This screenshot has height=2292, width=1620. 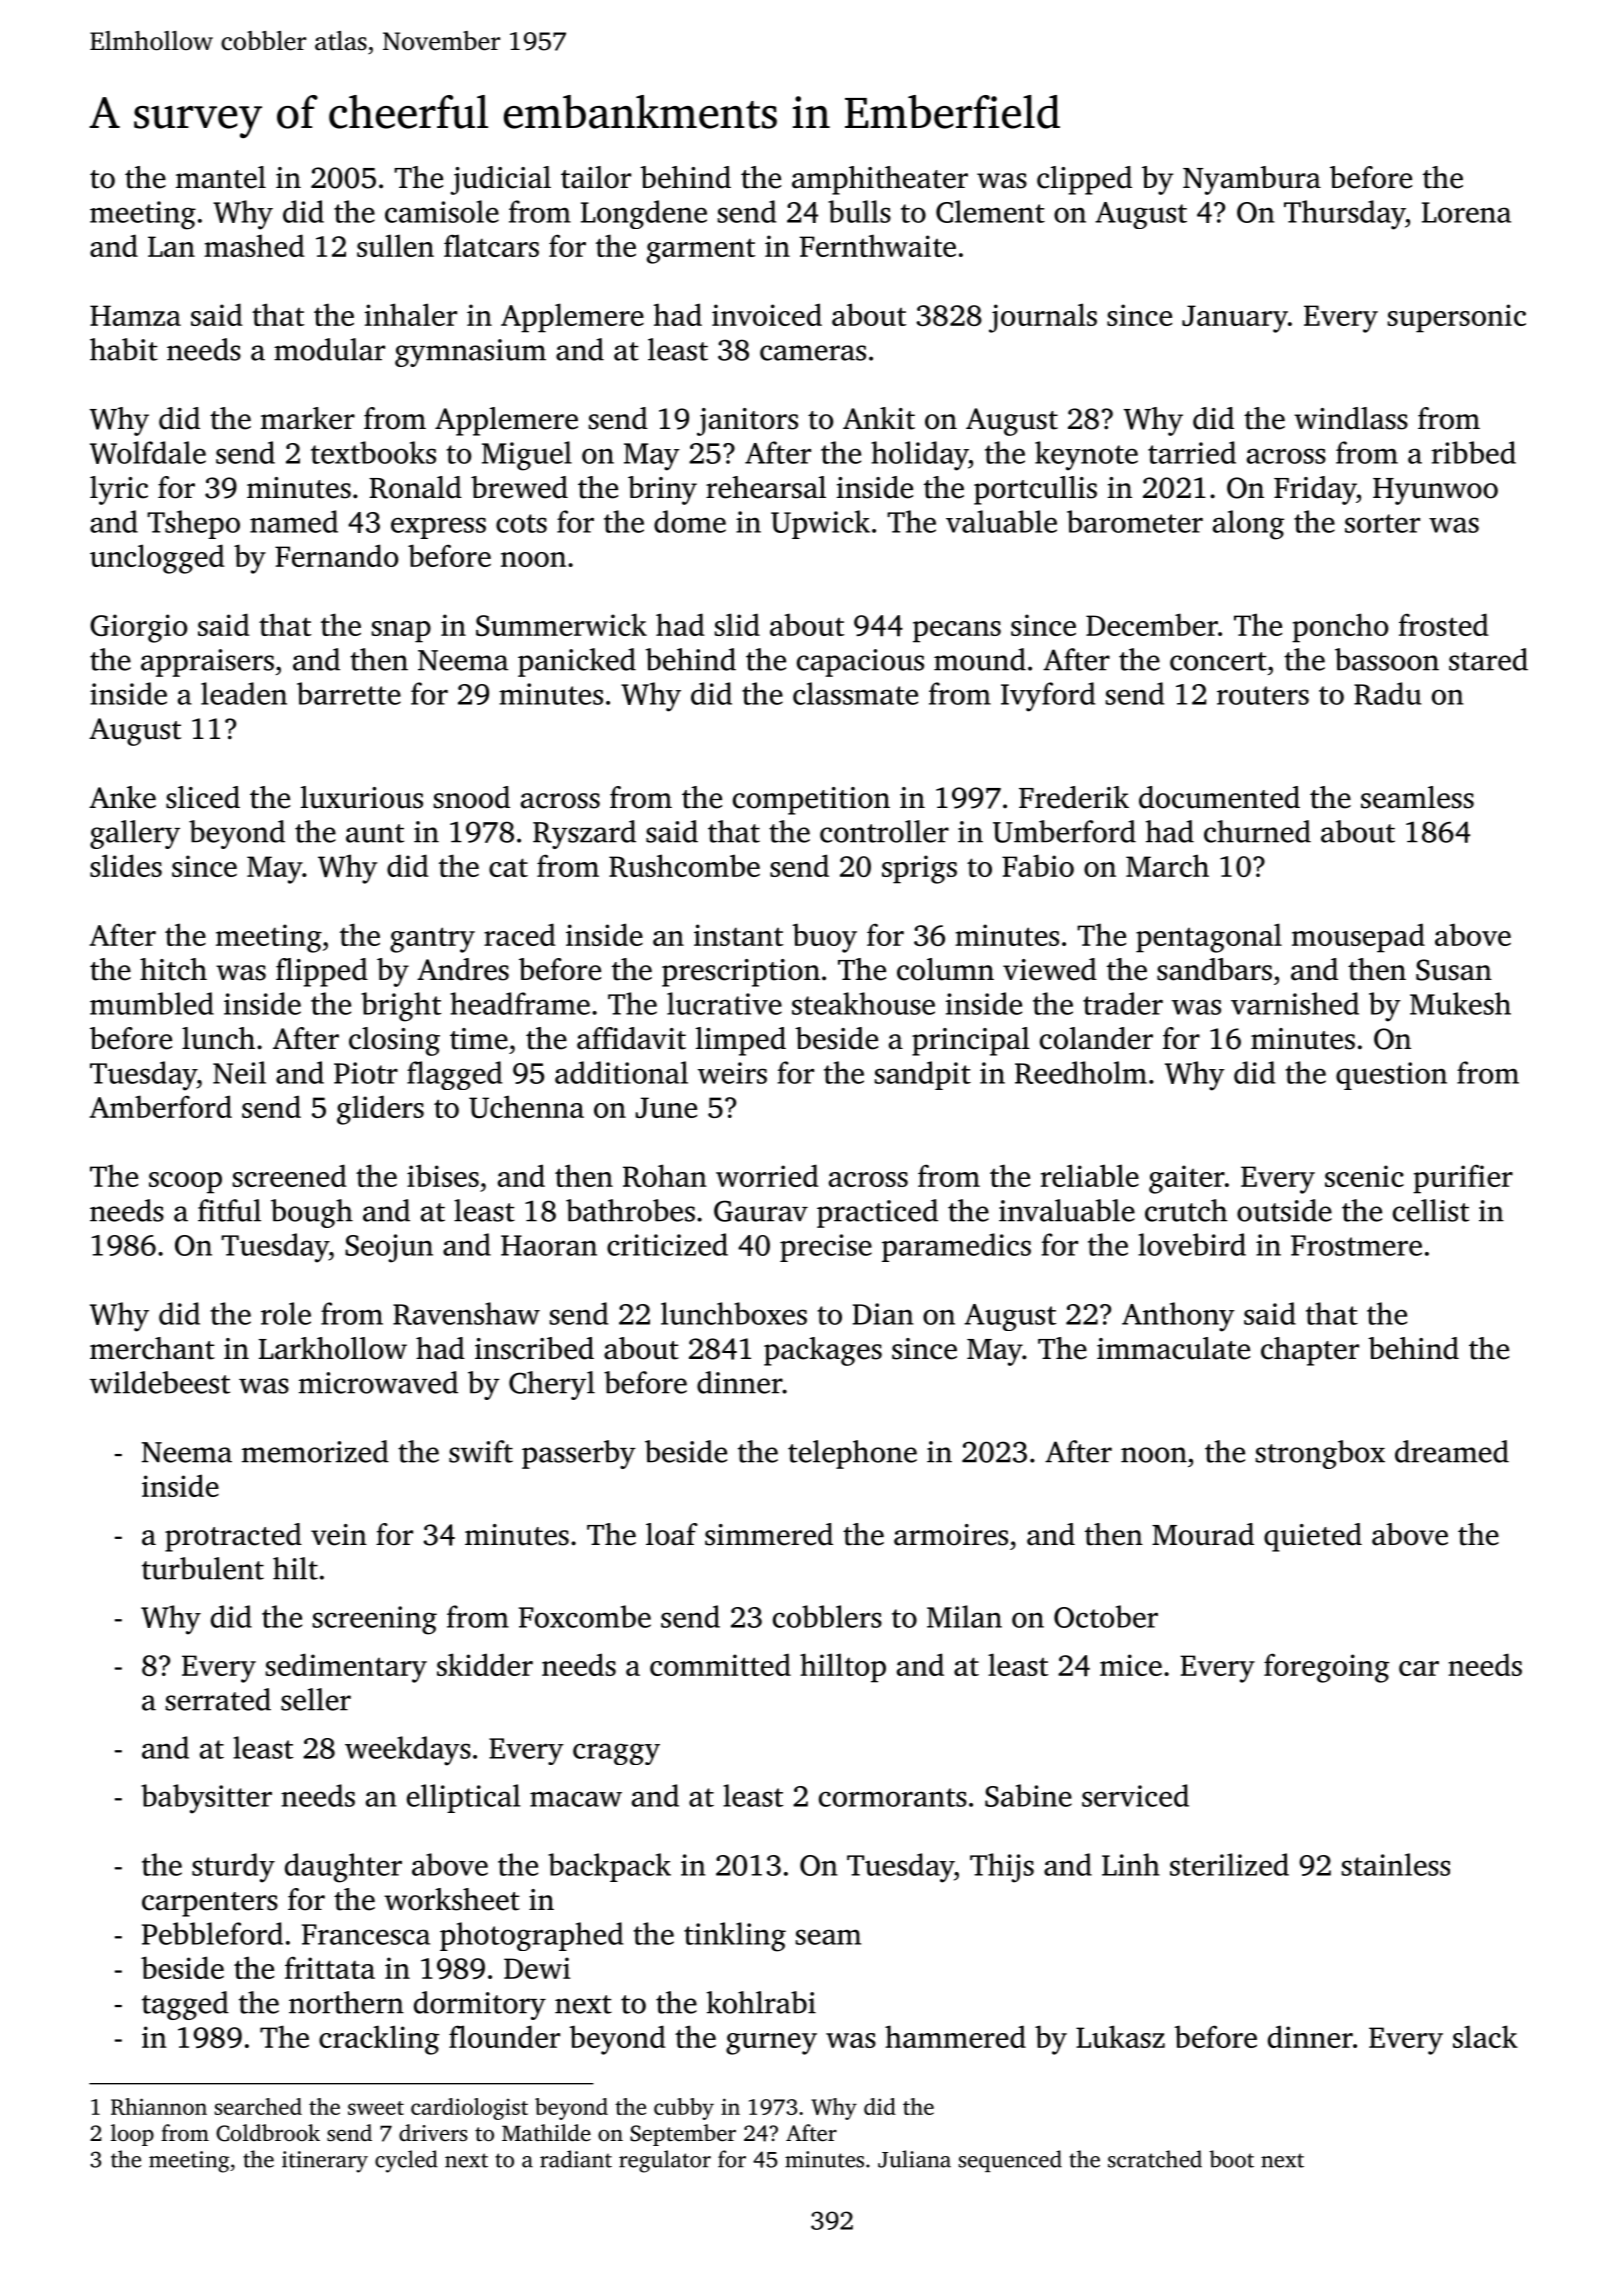 I want to click on Hamza, so click(x=135, y=315).
